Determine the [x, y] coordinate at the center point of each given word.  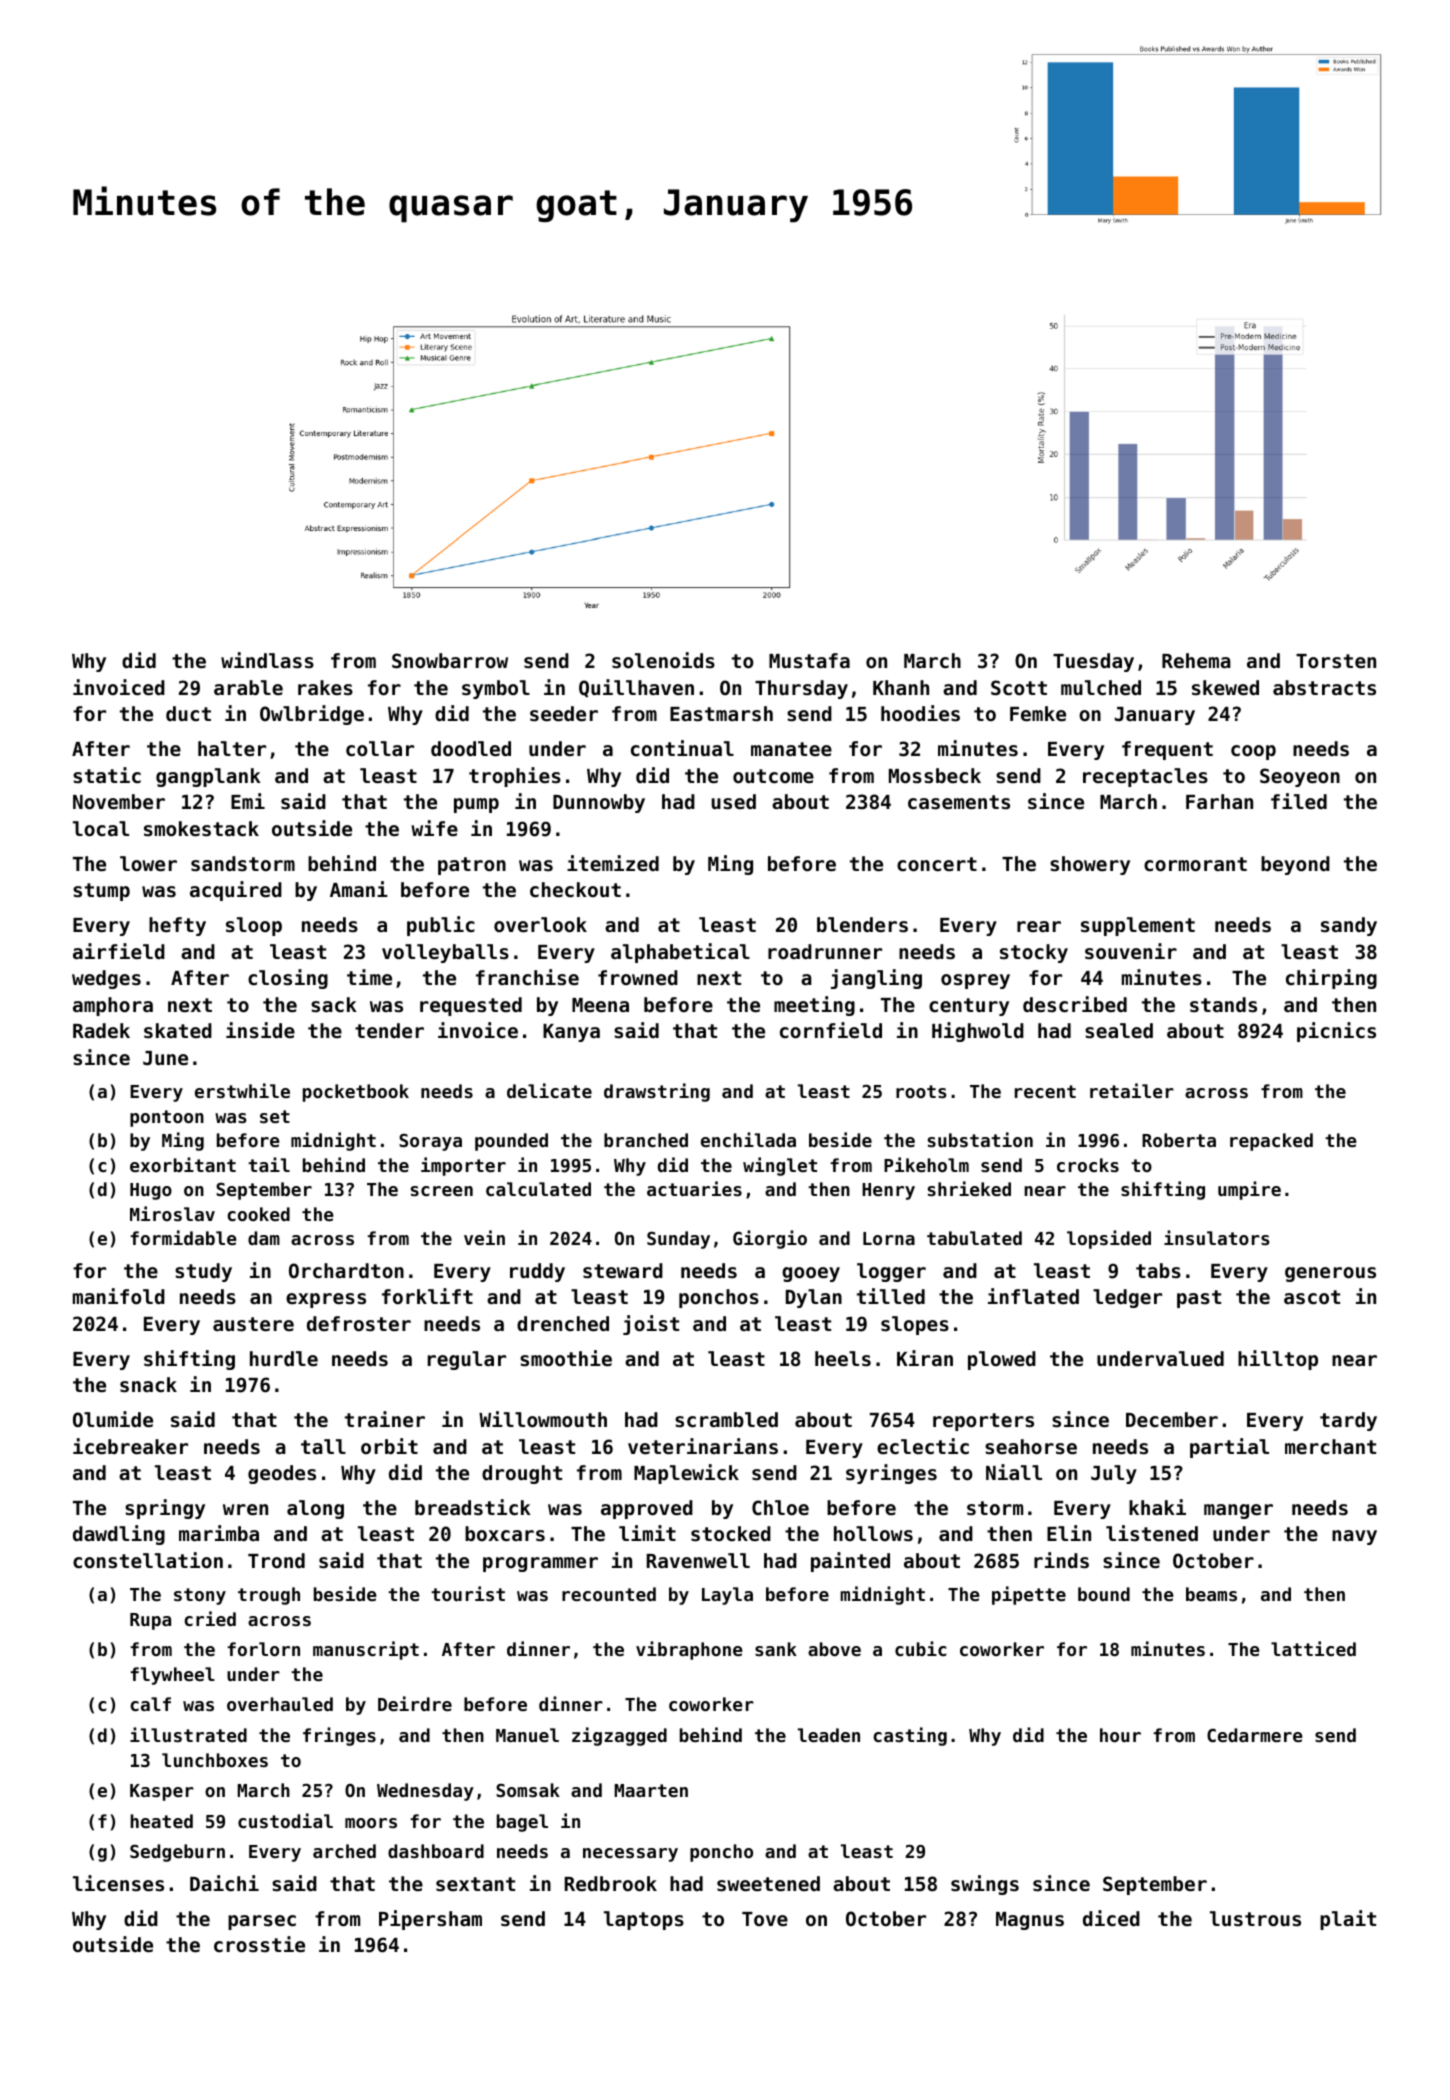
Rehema [1196, 660]
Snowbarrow [450, 660]
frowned [638, 977]
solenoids [663, 660]
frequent [1167, 750]
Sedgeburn [177, 1853]
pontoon [167, 1118]
